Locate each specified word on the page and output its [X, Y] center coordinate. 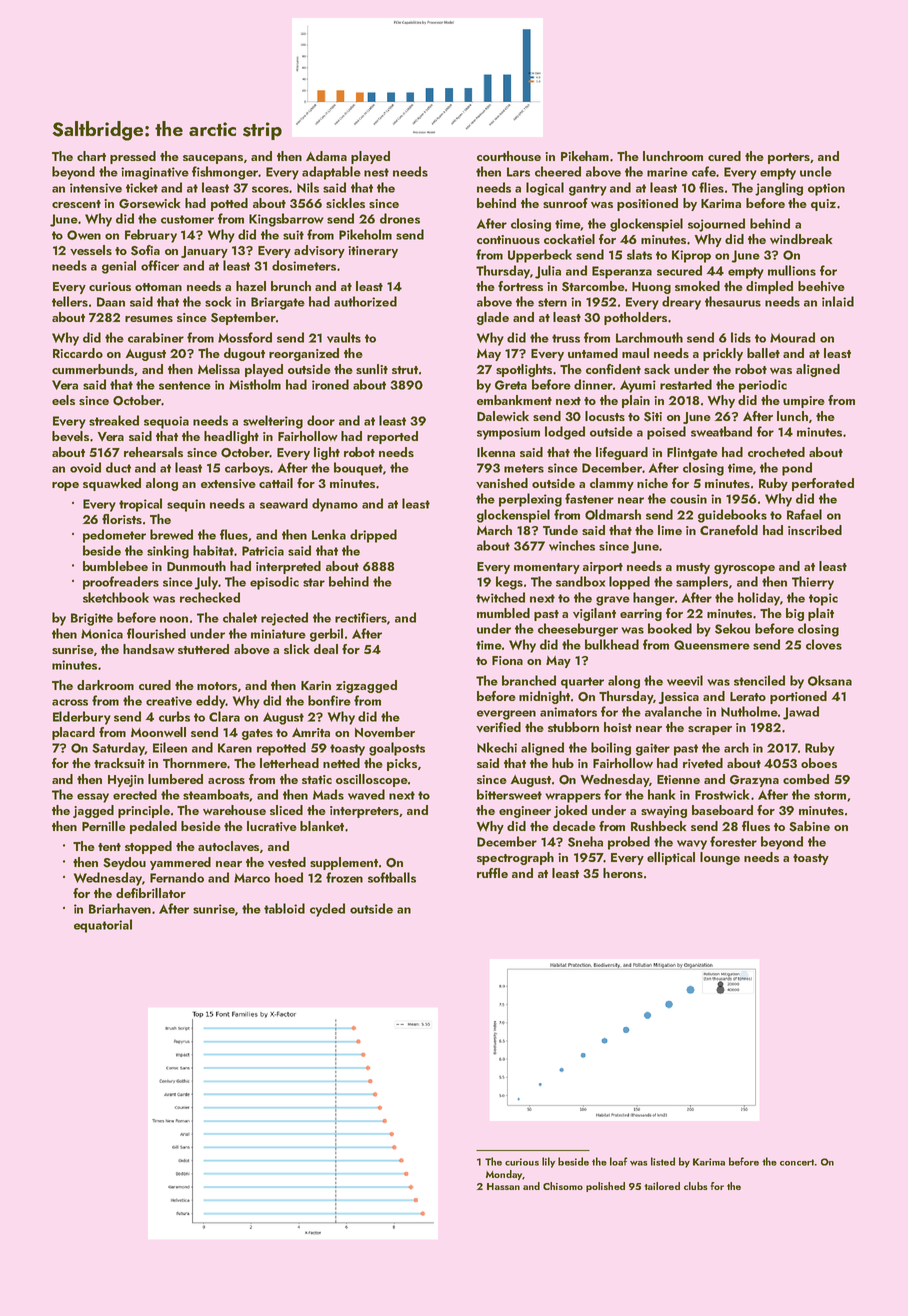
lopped [629, 583]
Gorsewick [149, 203]
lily [548, 1162]
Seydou [124, 863]
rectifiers [361, 617]
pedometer [114, 536]
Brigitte [92, 619]
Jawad [801, 713]
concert [797, 1162]
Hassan [503, 1186]
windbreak [801, 239]
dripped [373, 536]
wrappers [573, 798]
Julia [548, 272]
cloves [824, 644]
